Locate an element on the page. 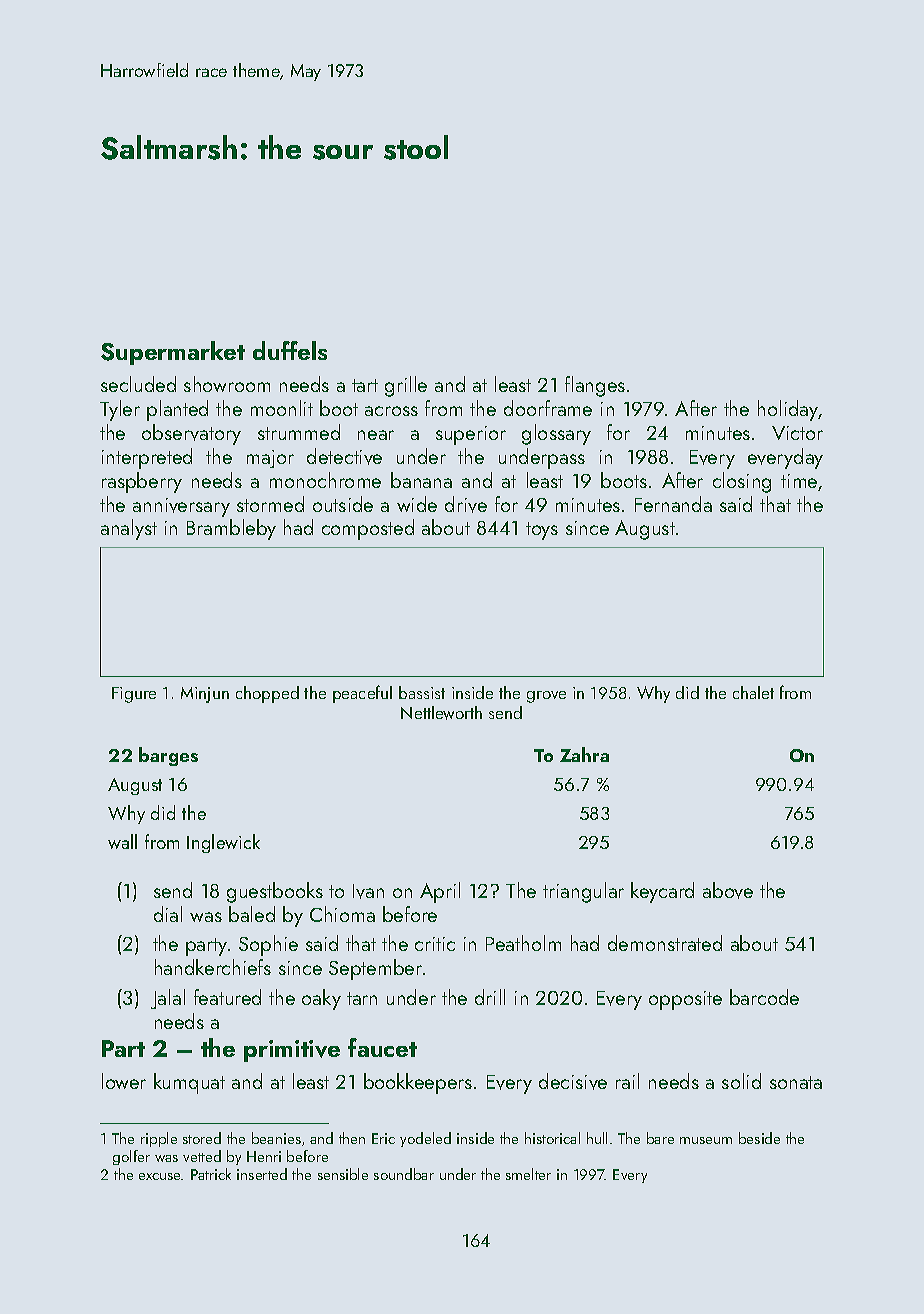 Image resolution: width=924 pixels, height=1314 pixels. raspberry is located at coordinates (142, 482).
